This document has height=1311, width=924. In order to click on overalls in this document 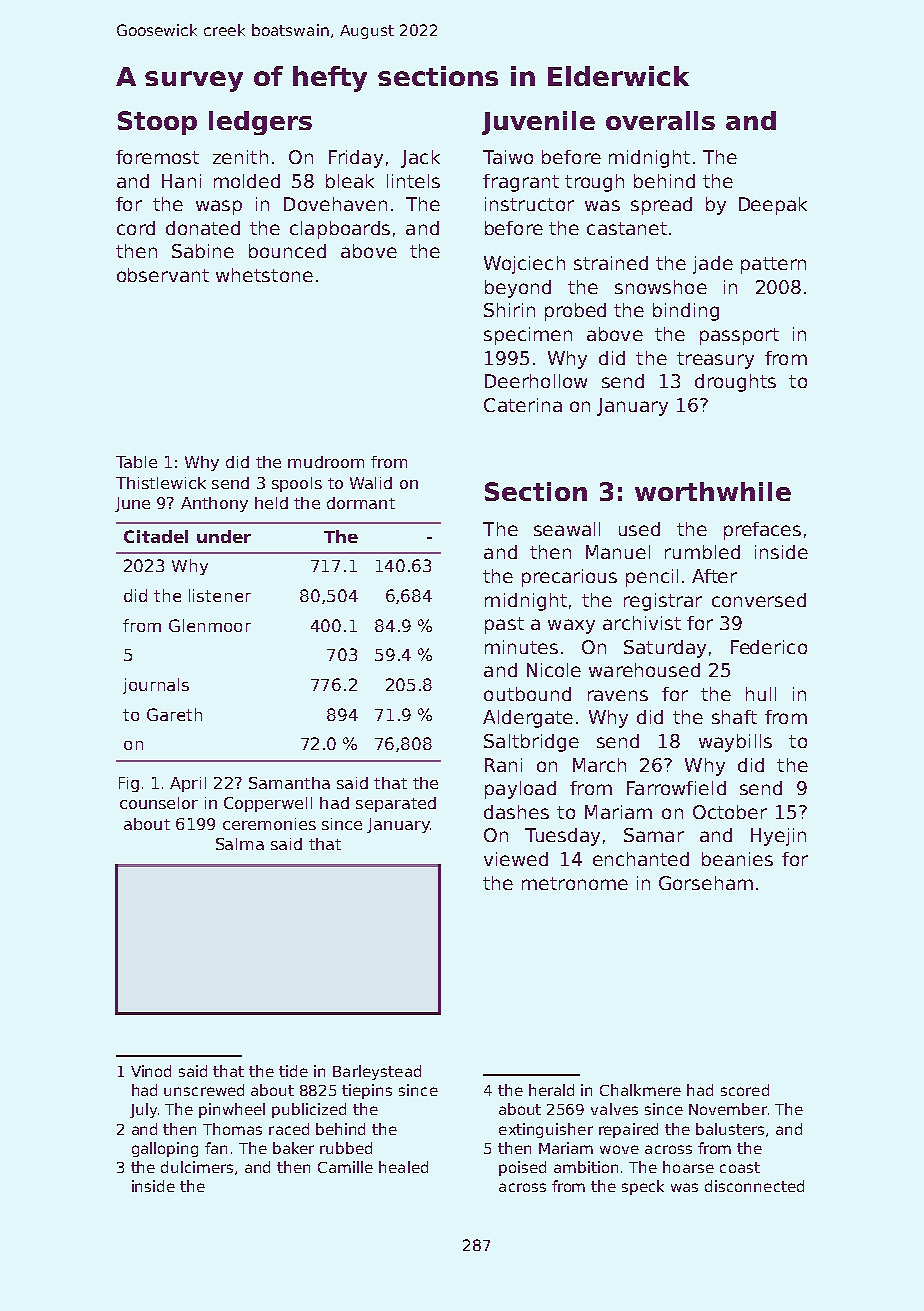, I will do `click(660, 120)`.
